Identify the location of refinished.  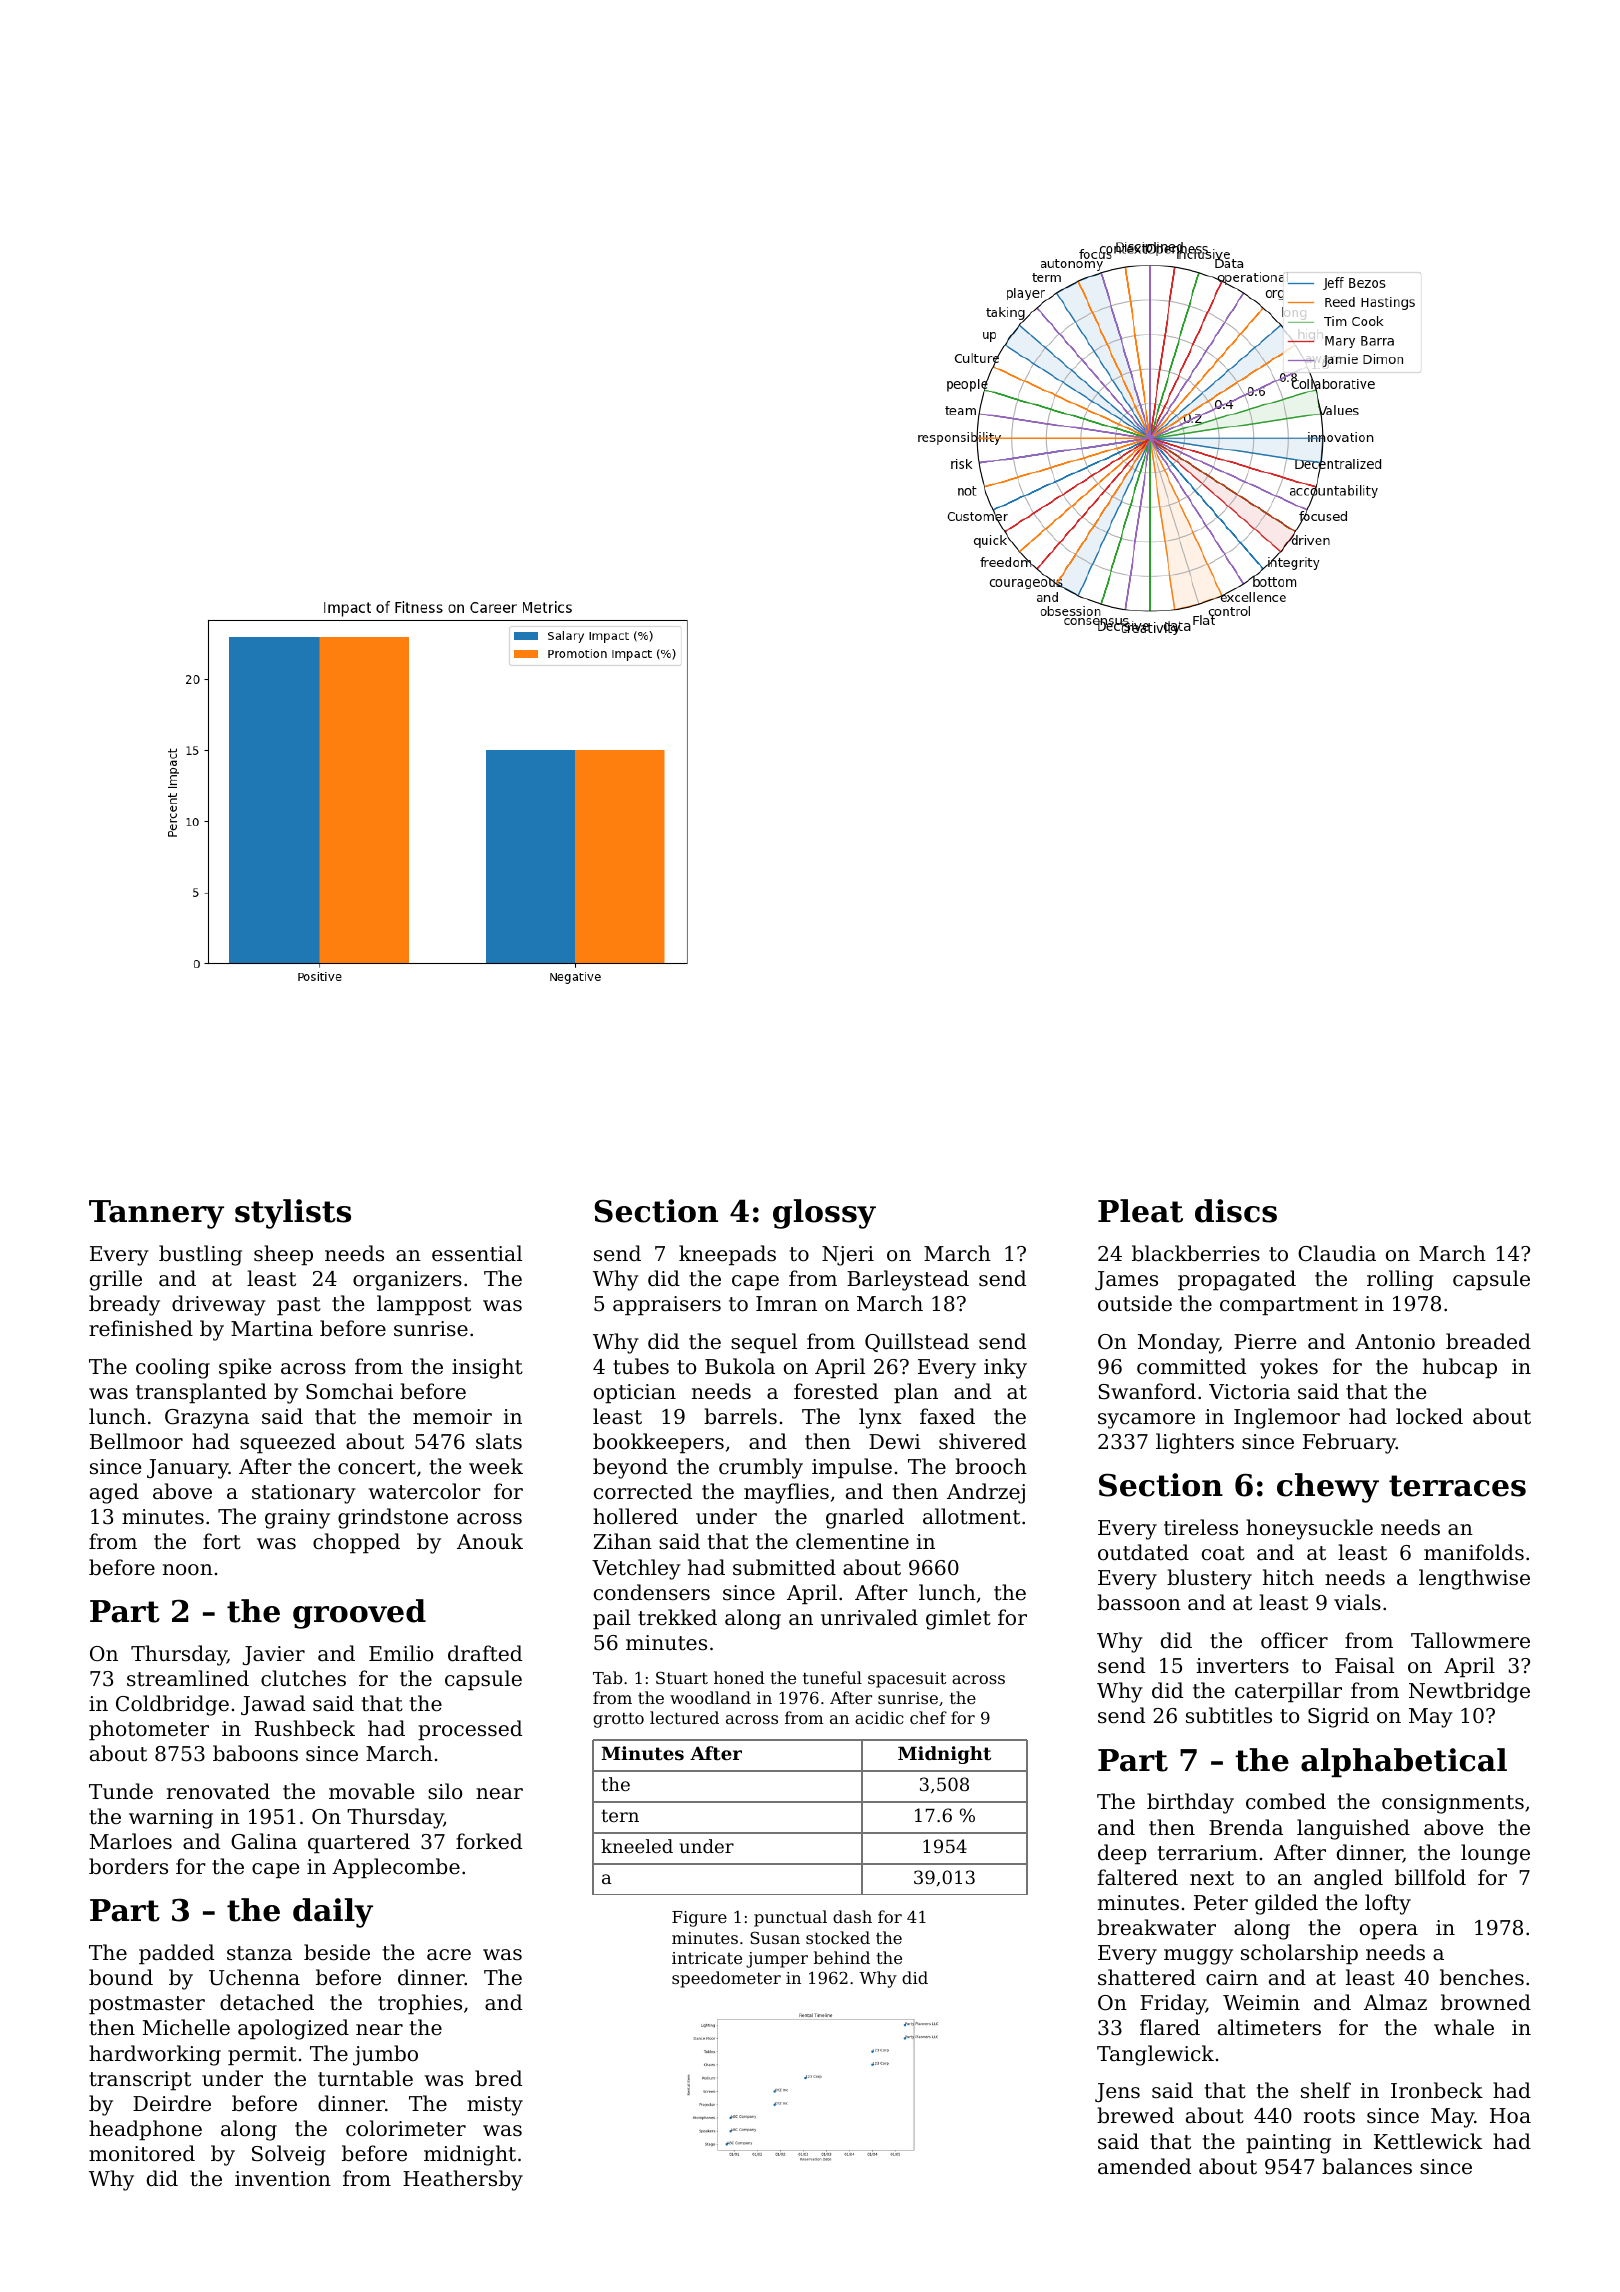
(141, 1328).
